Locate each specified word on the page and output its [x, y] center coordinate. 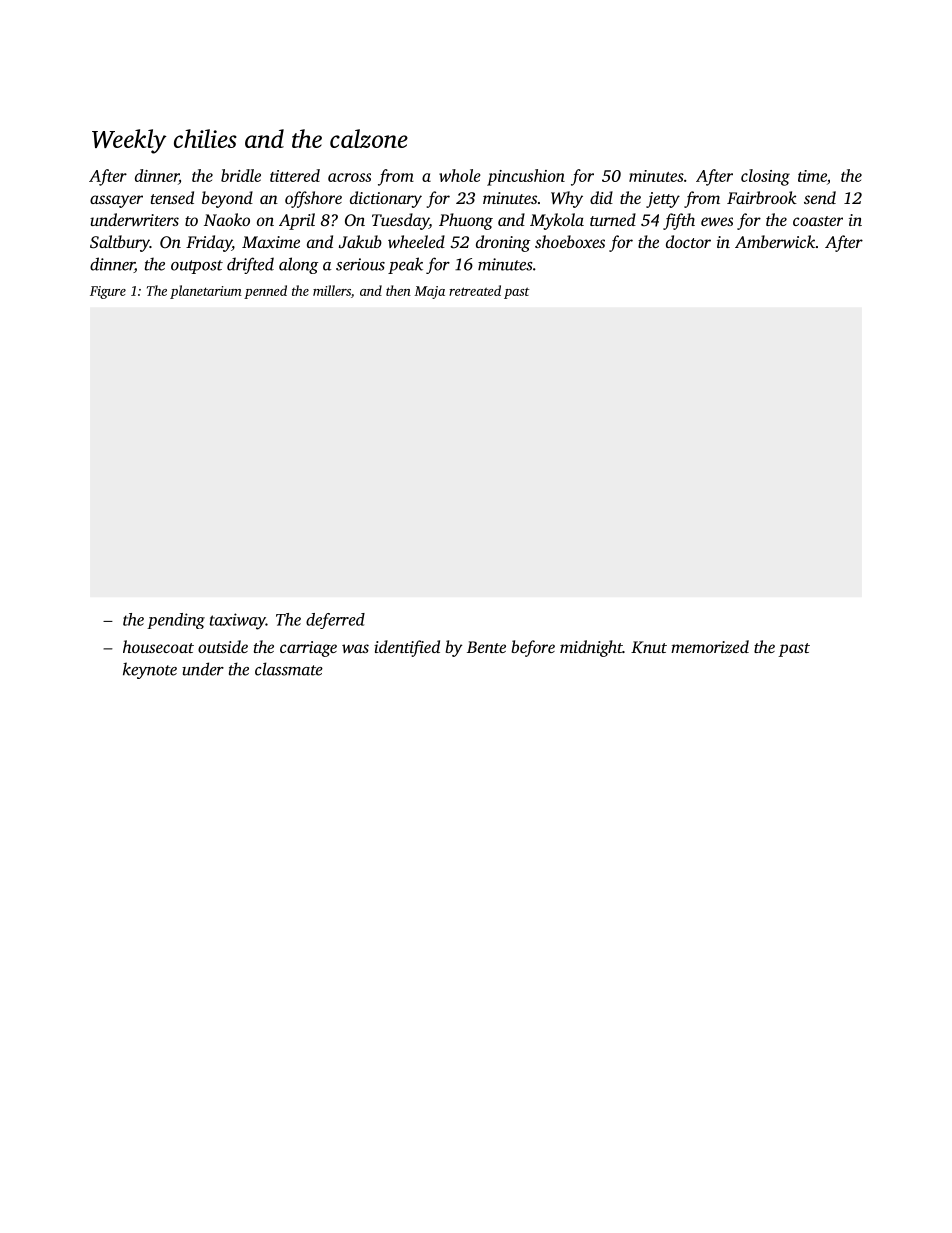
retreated [475, 290]
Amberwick [775, 241]
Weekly [129, 141]
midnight [591, 648]
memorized [710, 646]
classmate [289, 669]
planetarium [206, 292]
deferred [335, 621]
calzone [369, 138]
